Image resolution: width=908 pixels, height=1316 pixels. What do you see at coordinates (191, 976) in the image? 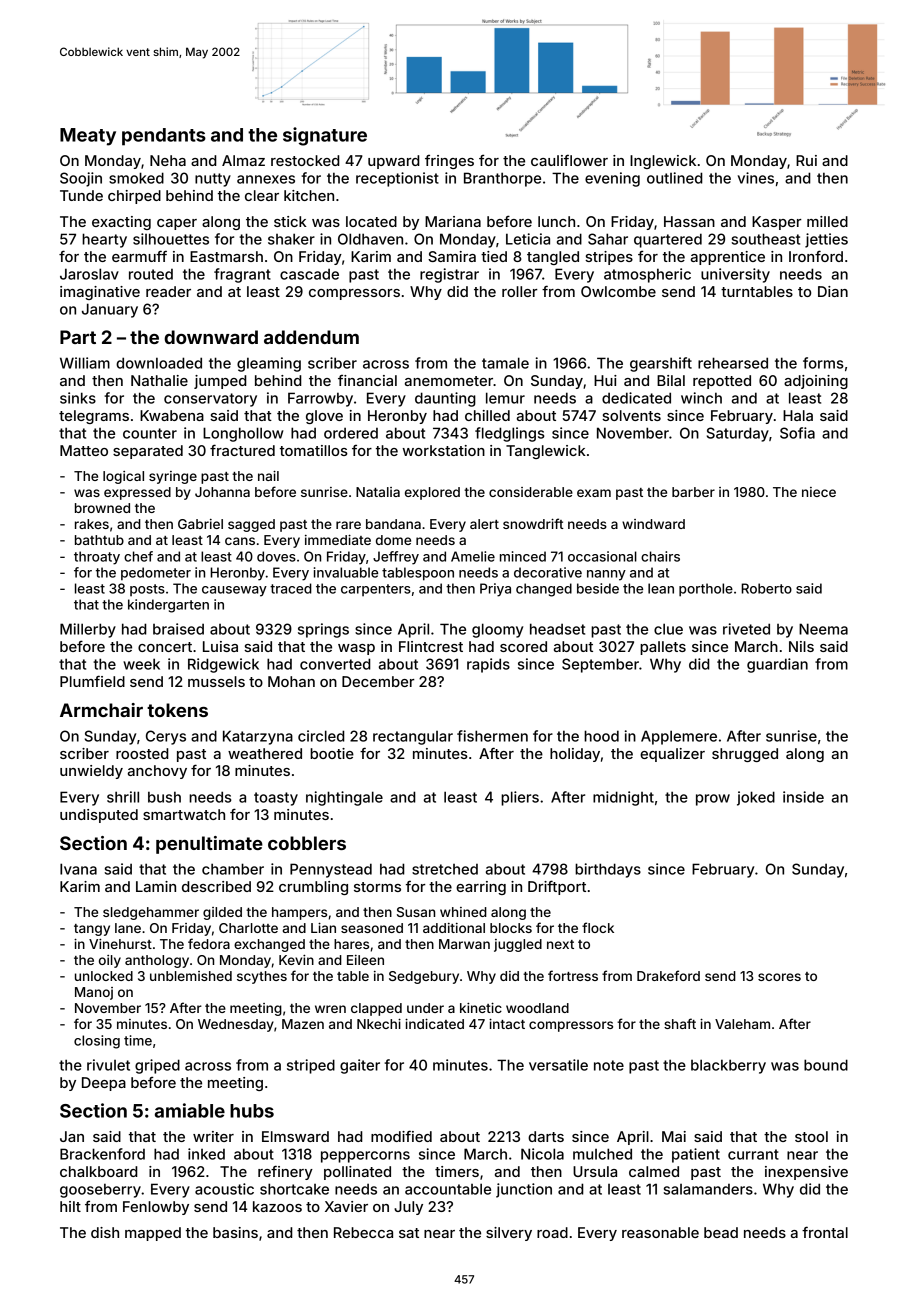
I see `unblemished` at bounding box center [191, 976].
